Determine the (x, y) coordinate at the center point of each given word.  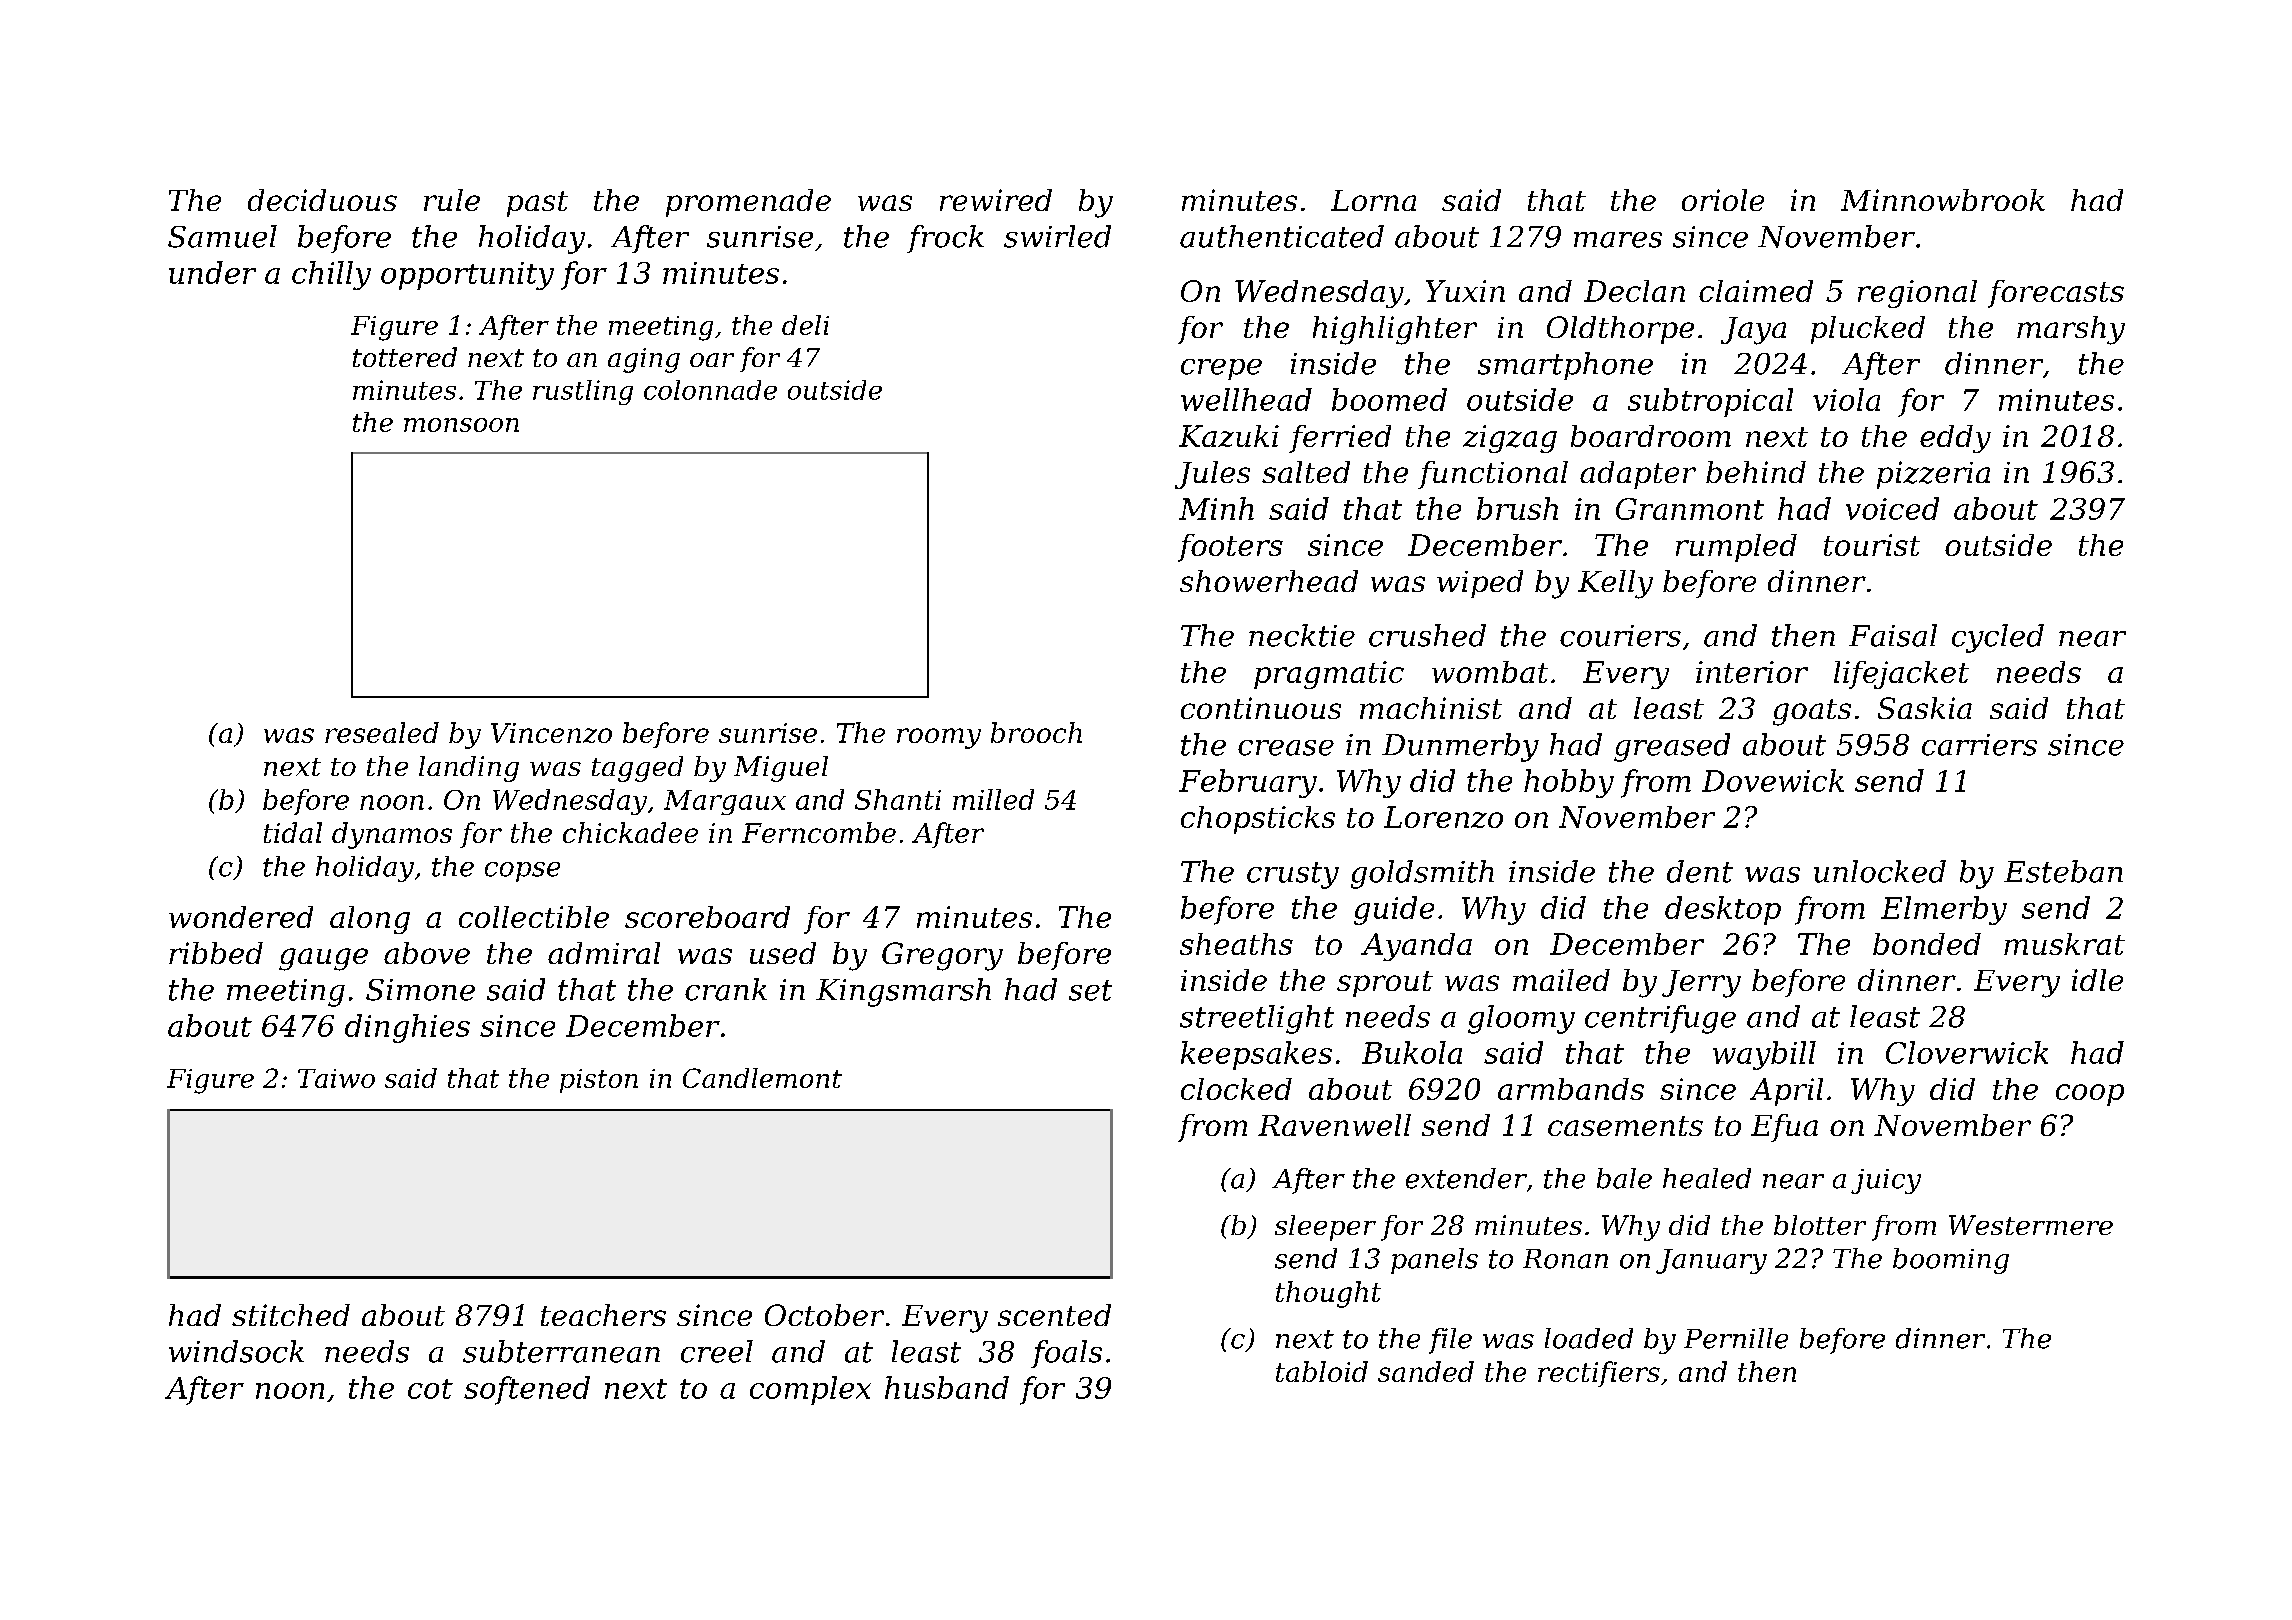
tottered (405, 357)
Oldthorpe (1620, 330)
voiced (1892, 508)
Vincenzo (551, 733)
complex (810, 1390)
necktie (1302, 635)
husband (947, 1387)
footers (1230, 548)
